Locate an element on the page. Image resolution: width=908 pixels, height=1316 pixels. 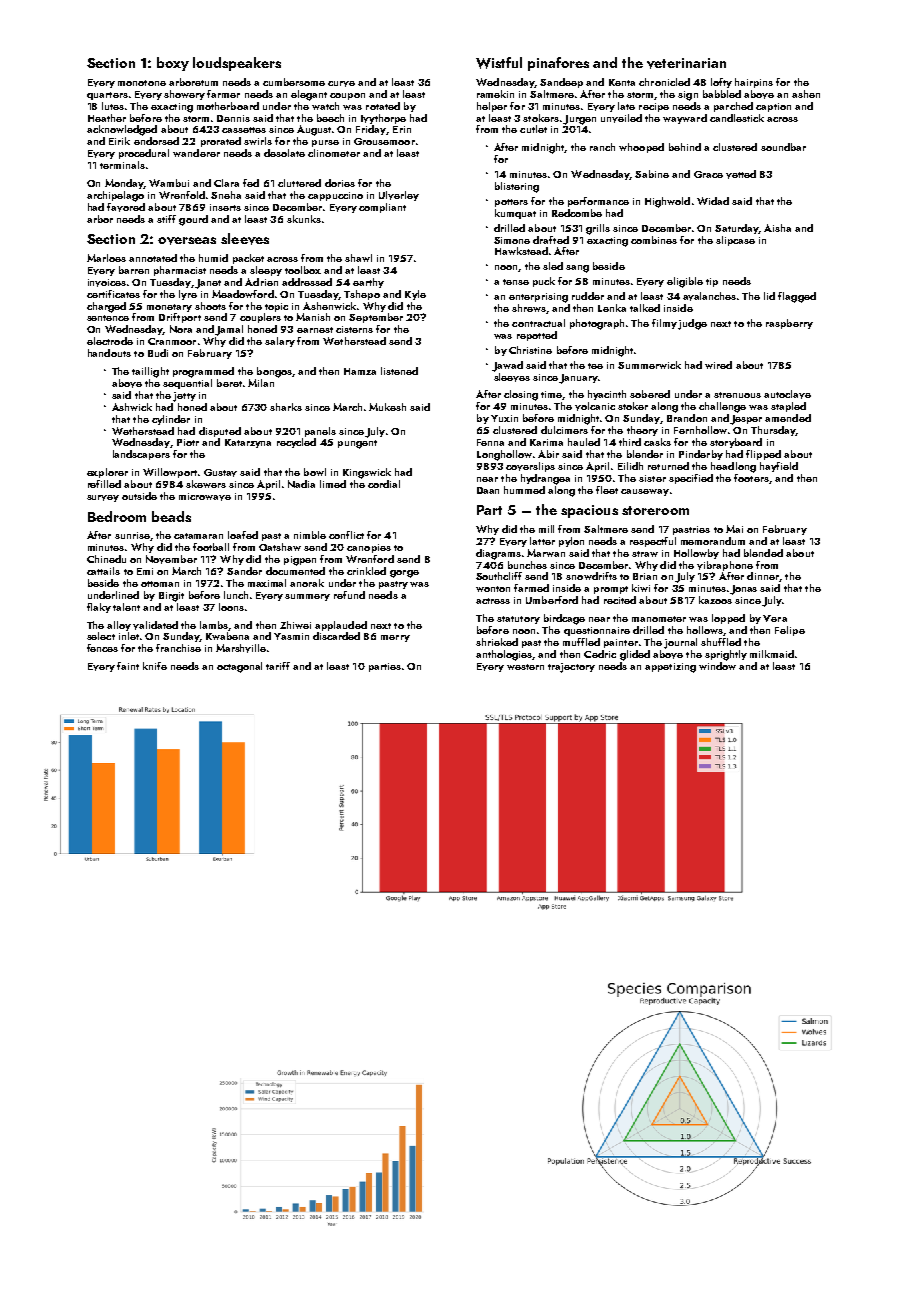
raspberry is located at coordinates (789, 324).
